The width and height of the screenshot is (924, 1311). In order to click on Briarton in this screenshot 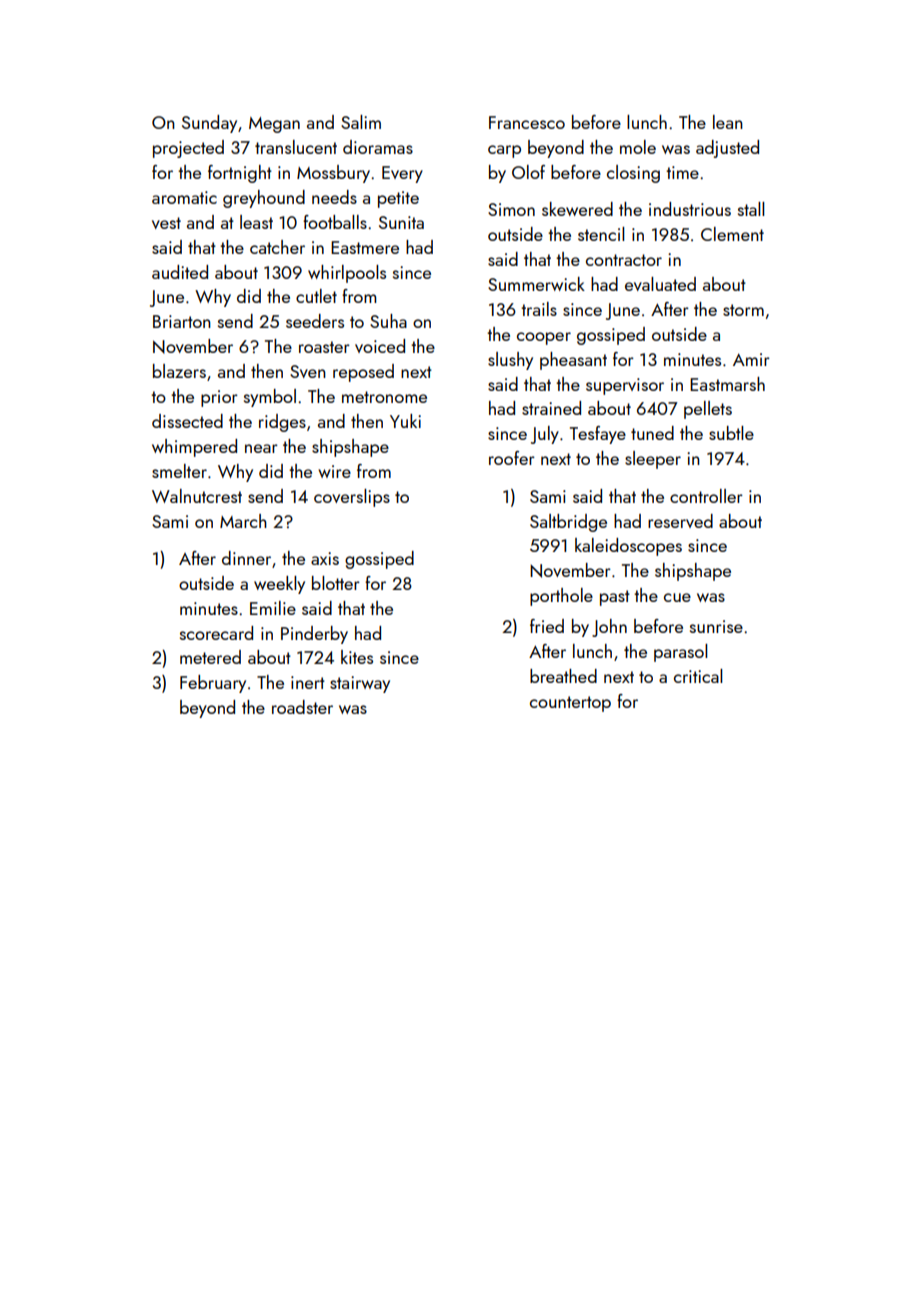, I will do `click(182, 321)`.
